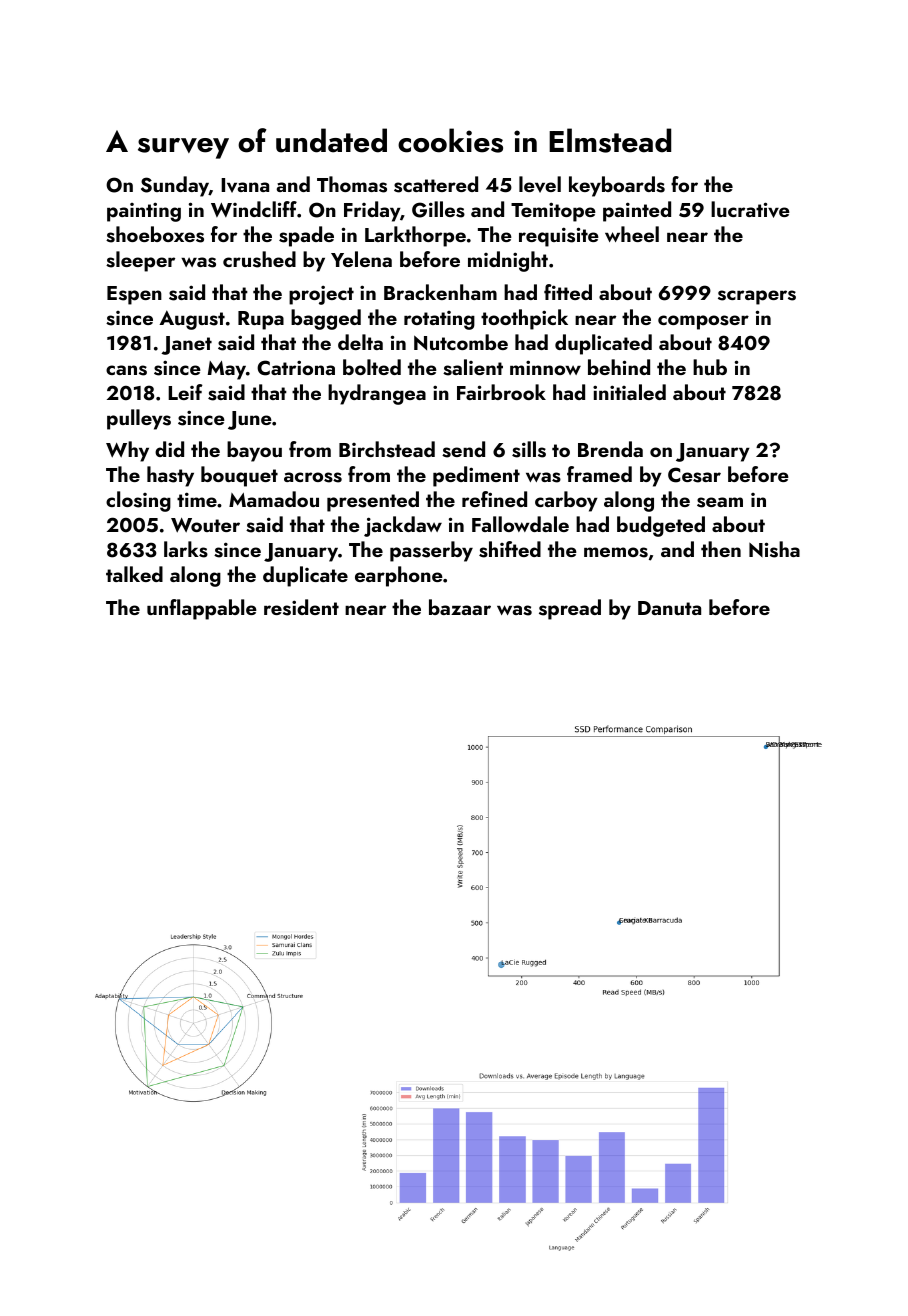  I want to click on bazaar, so click(460, 607).
